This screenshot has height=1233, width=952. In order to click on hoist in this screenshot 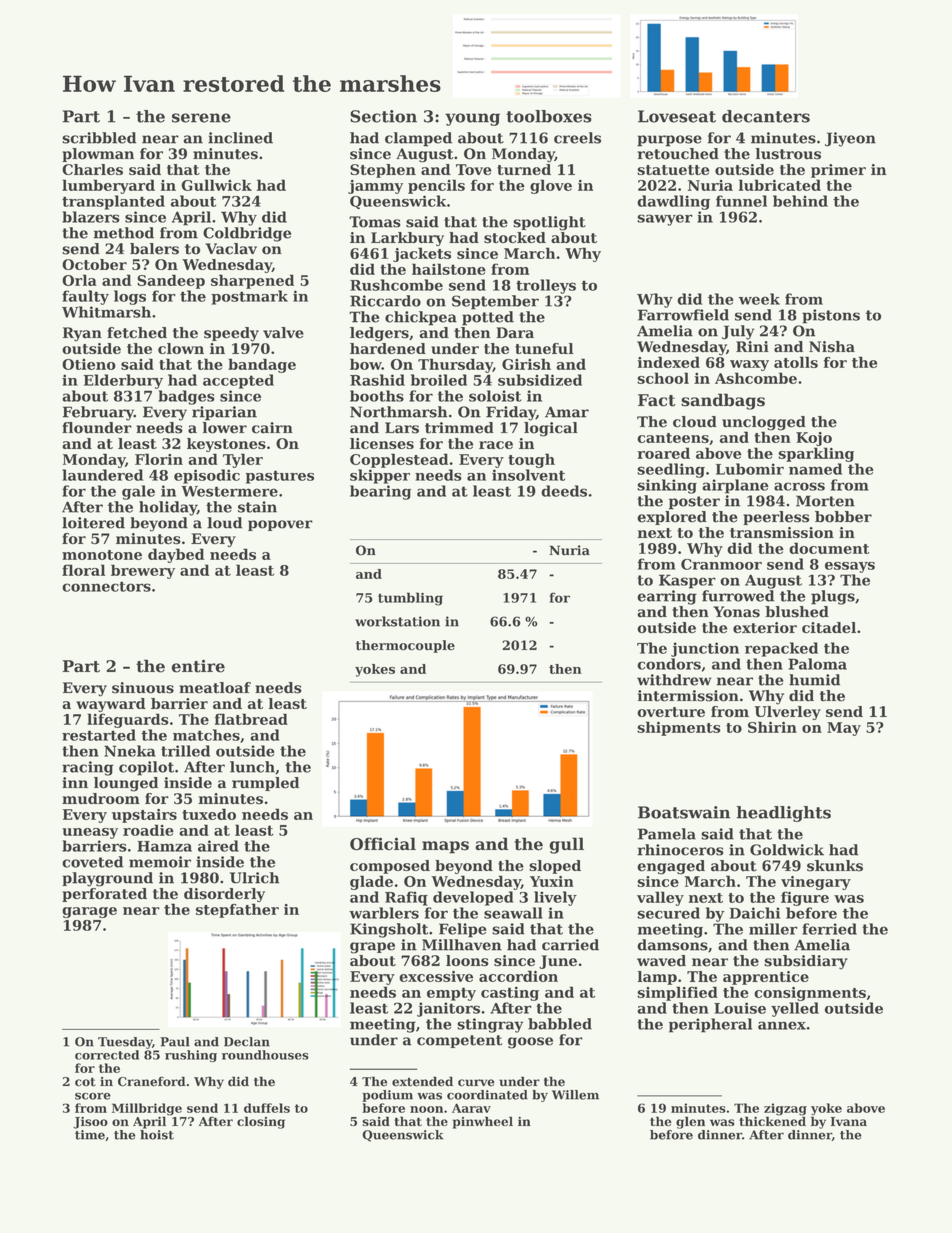, I will do `click(157, 1135)`.
